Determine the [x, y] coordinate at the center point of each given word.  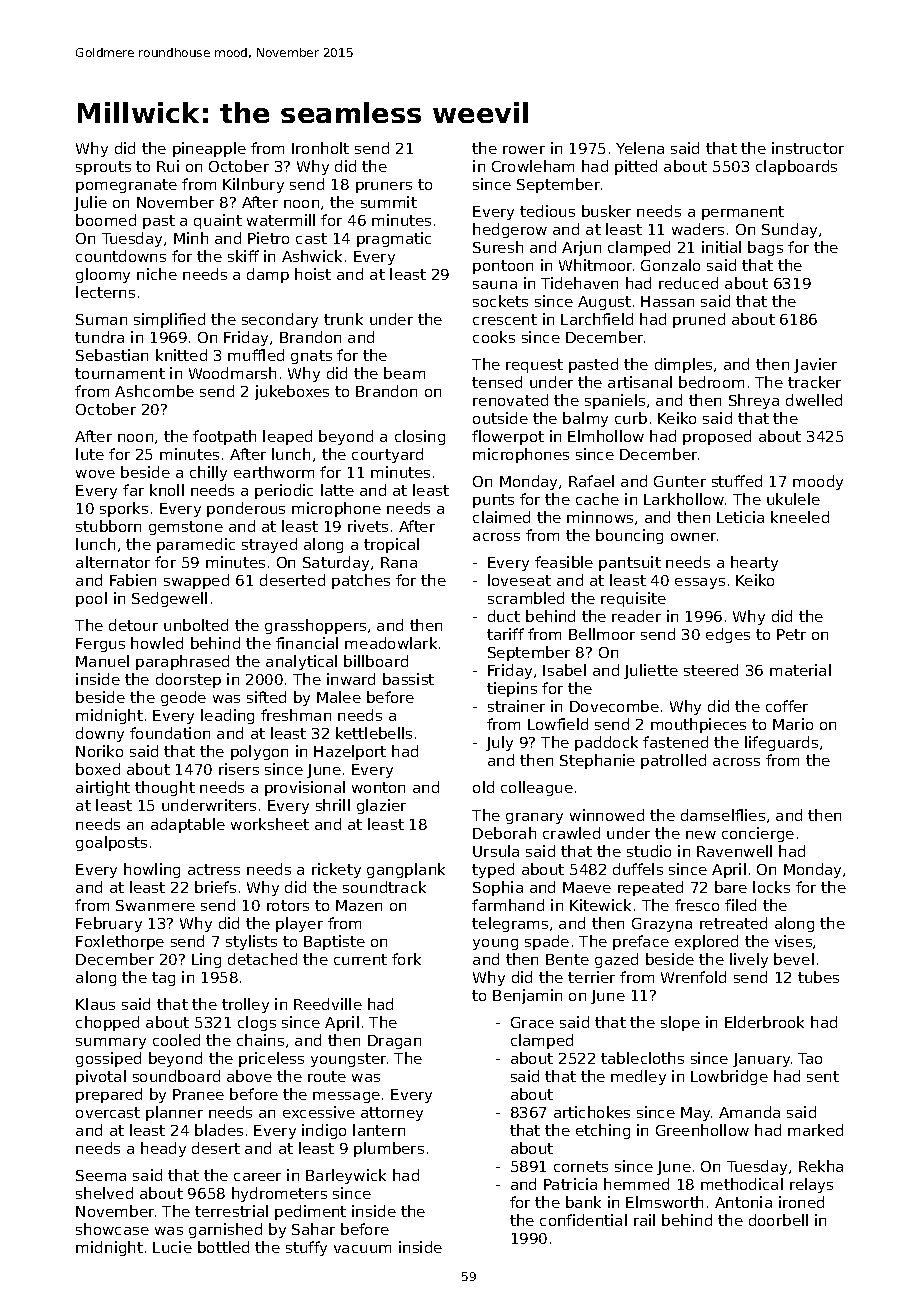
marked [815, 1130]
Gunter [680, 481]
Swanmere [155, 905]
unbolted [196, 625]
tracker [814, 382]
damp [268, 275]
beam [404, 373]
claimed [501, 517]
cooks [494, 337]
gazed [616, 960]
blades [219, 1130]
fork [406, 959]
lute [90, 454]
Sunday [789, 230]
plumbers [389, 1149]
